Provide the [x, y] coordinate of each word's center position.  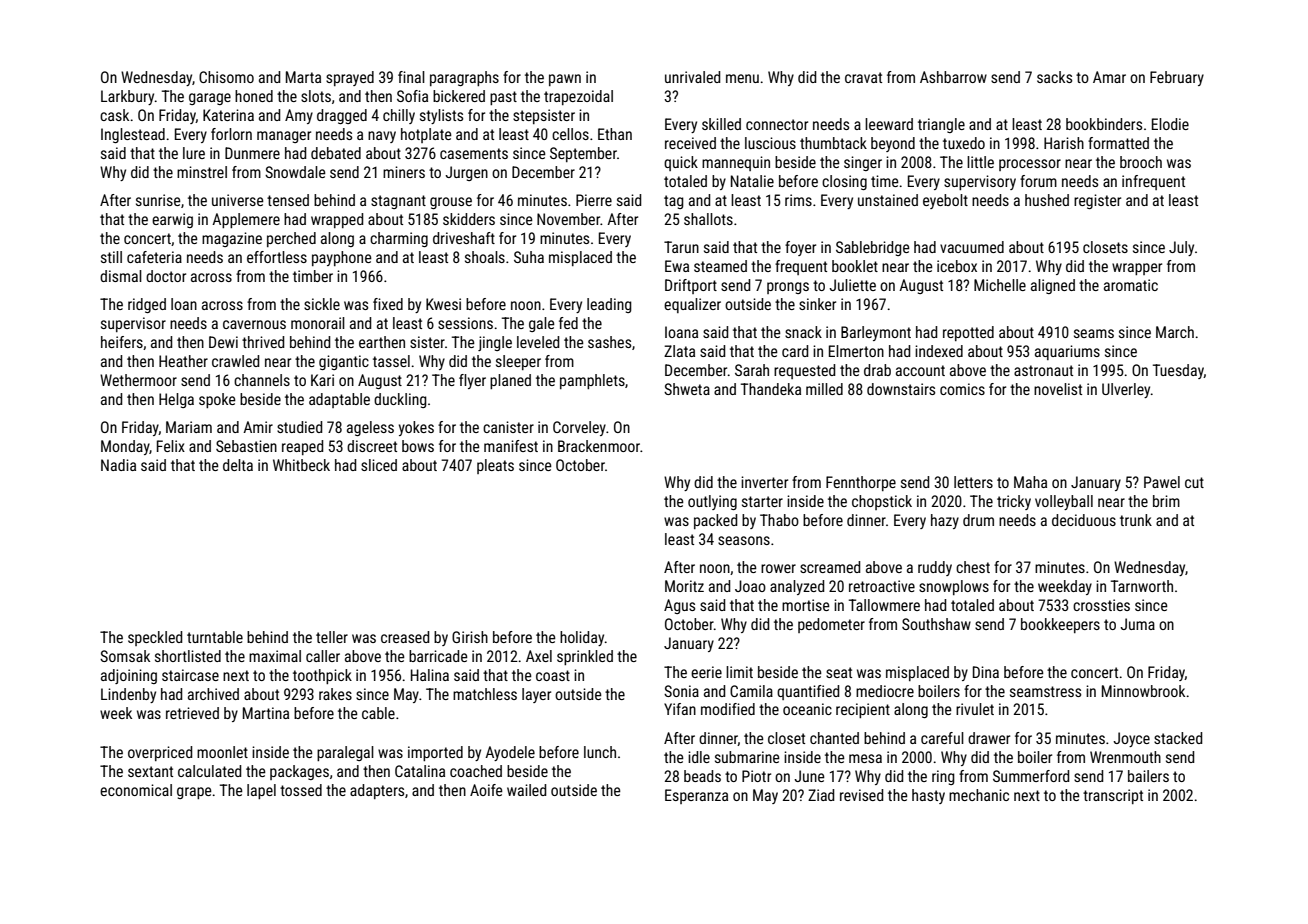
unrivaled [692, 77]
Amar [1109, 77]
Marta [303, 77]
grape [194, 793]
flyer [472, 381]
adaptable [339, 400]
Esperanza [696, 796]
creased [405, 637]
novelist [1058, 389]
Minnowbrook [1143, 691]
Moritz [684, 586]
